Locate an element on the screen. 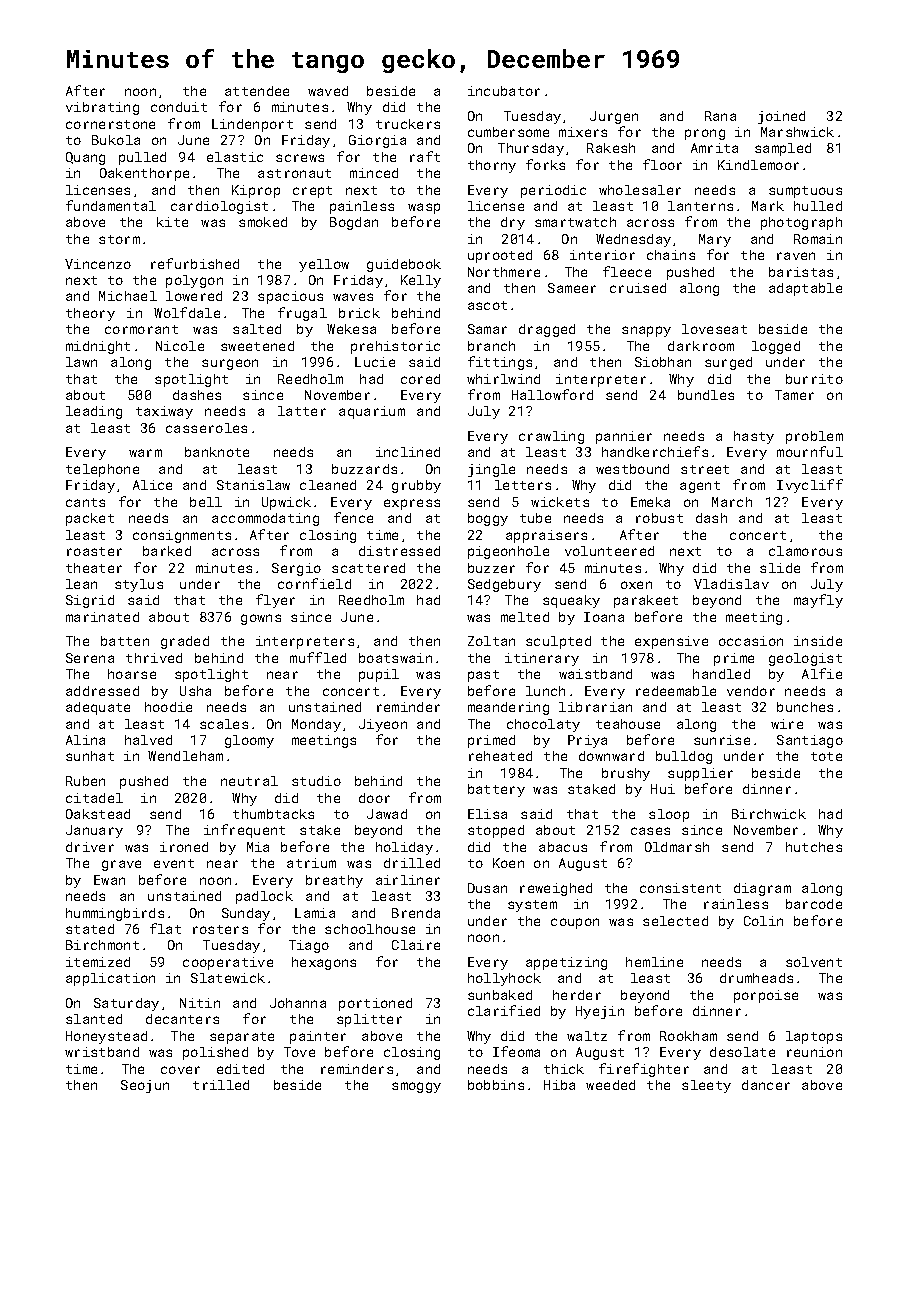  incubator is located at coordinates (504, 91).
